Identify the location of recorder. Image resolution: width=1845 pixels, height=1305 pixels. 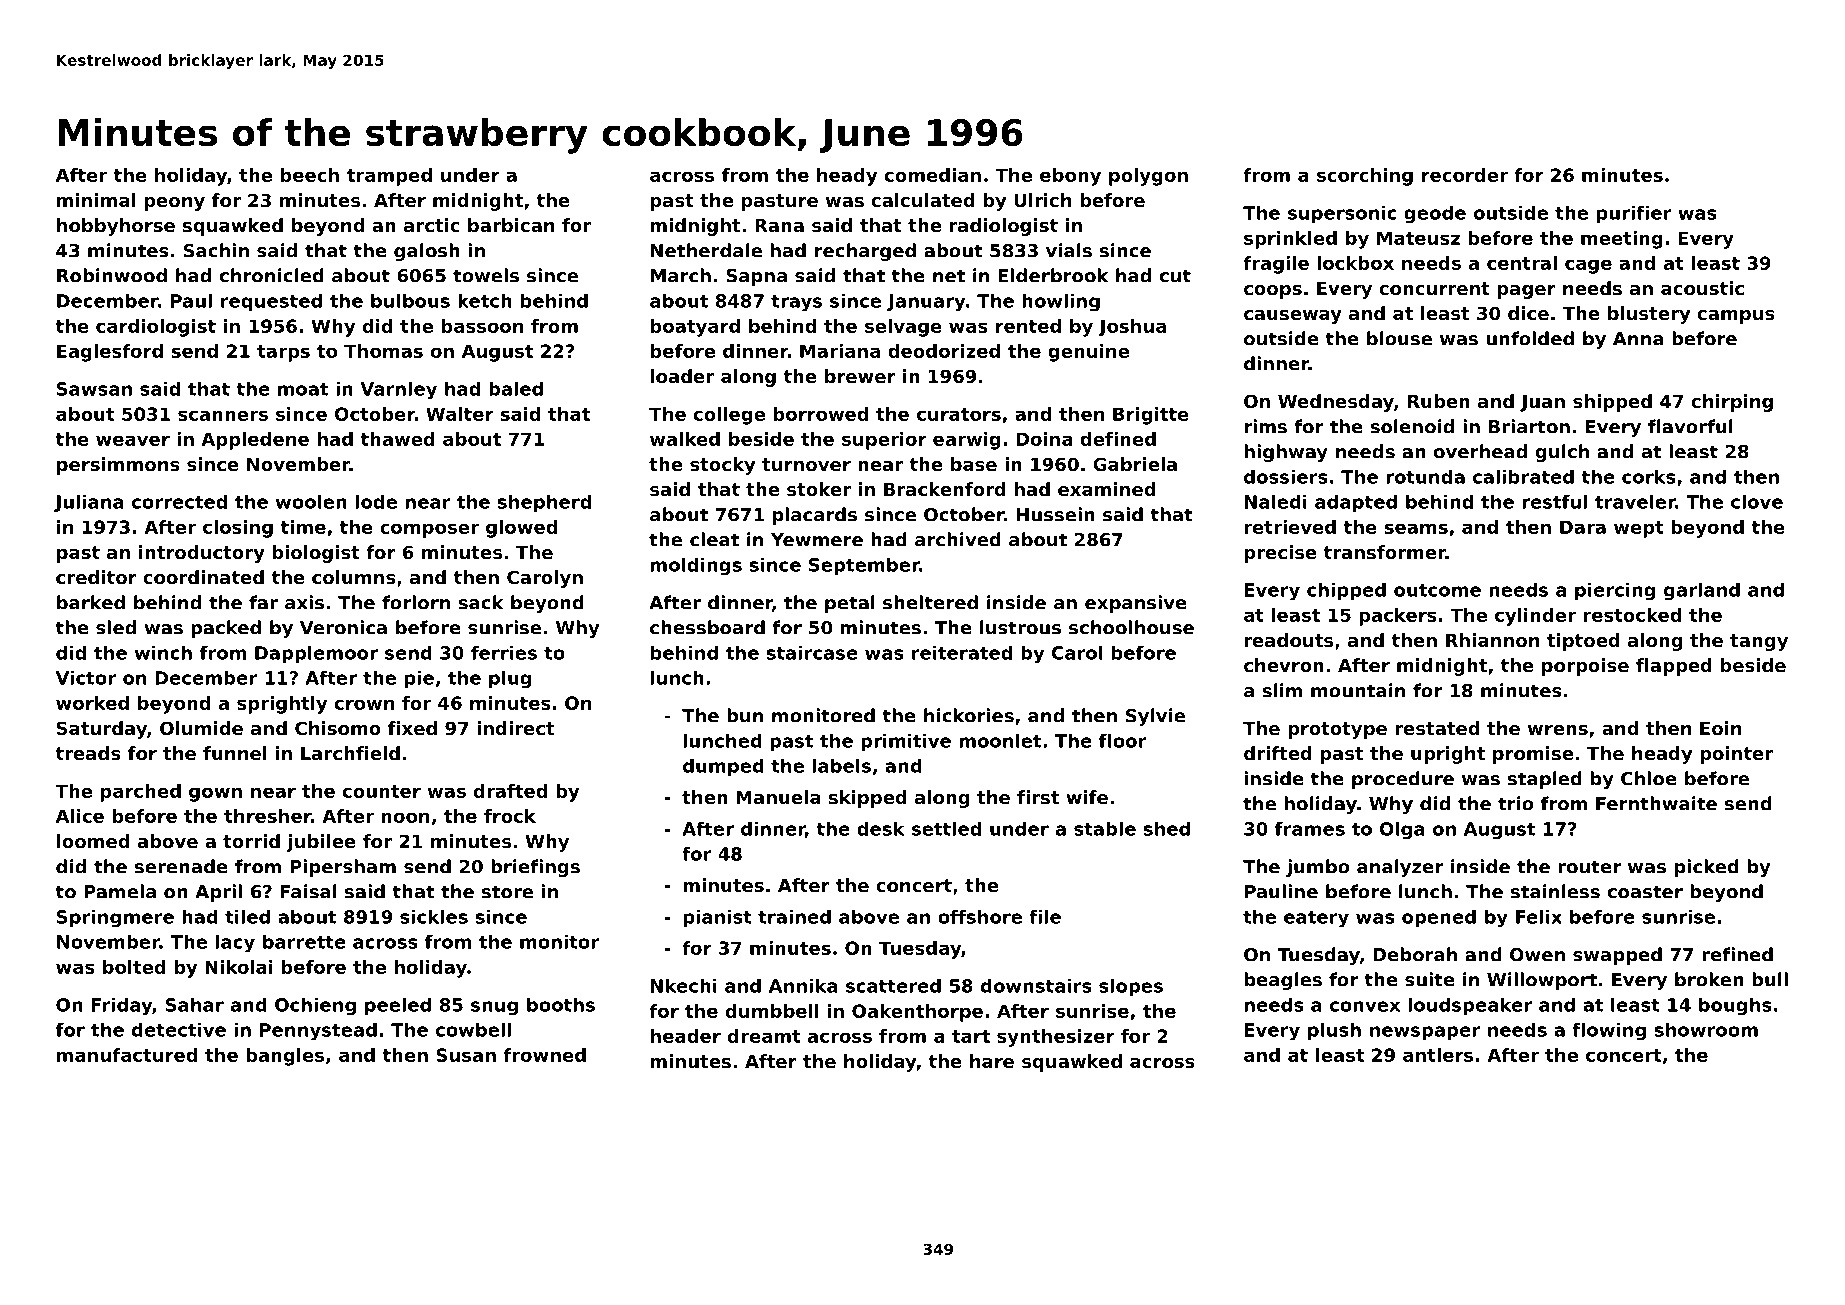
(1465, 175).
